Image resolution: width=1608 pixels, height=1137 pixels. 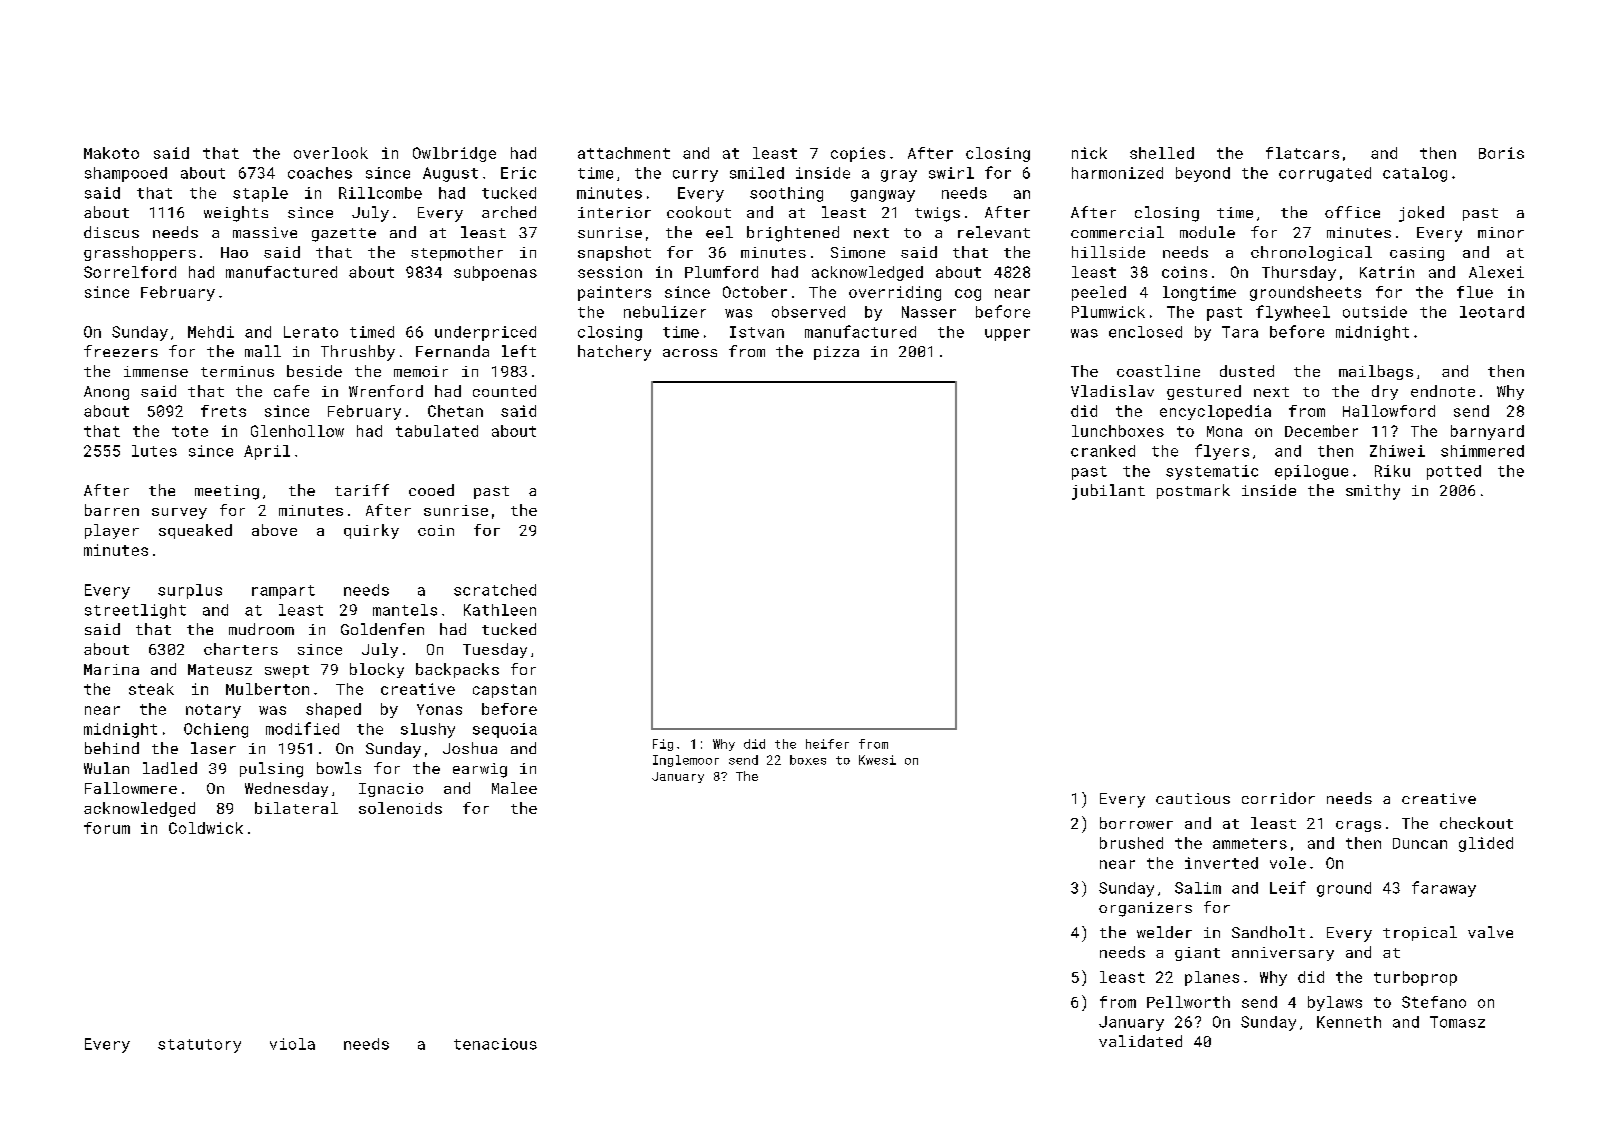 I want to click on Coldwick, so click(x=206, y=828).
